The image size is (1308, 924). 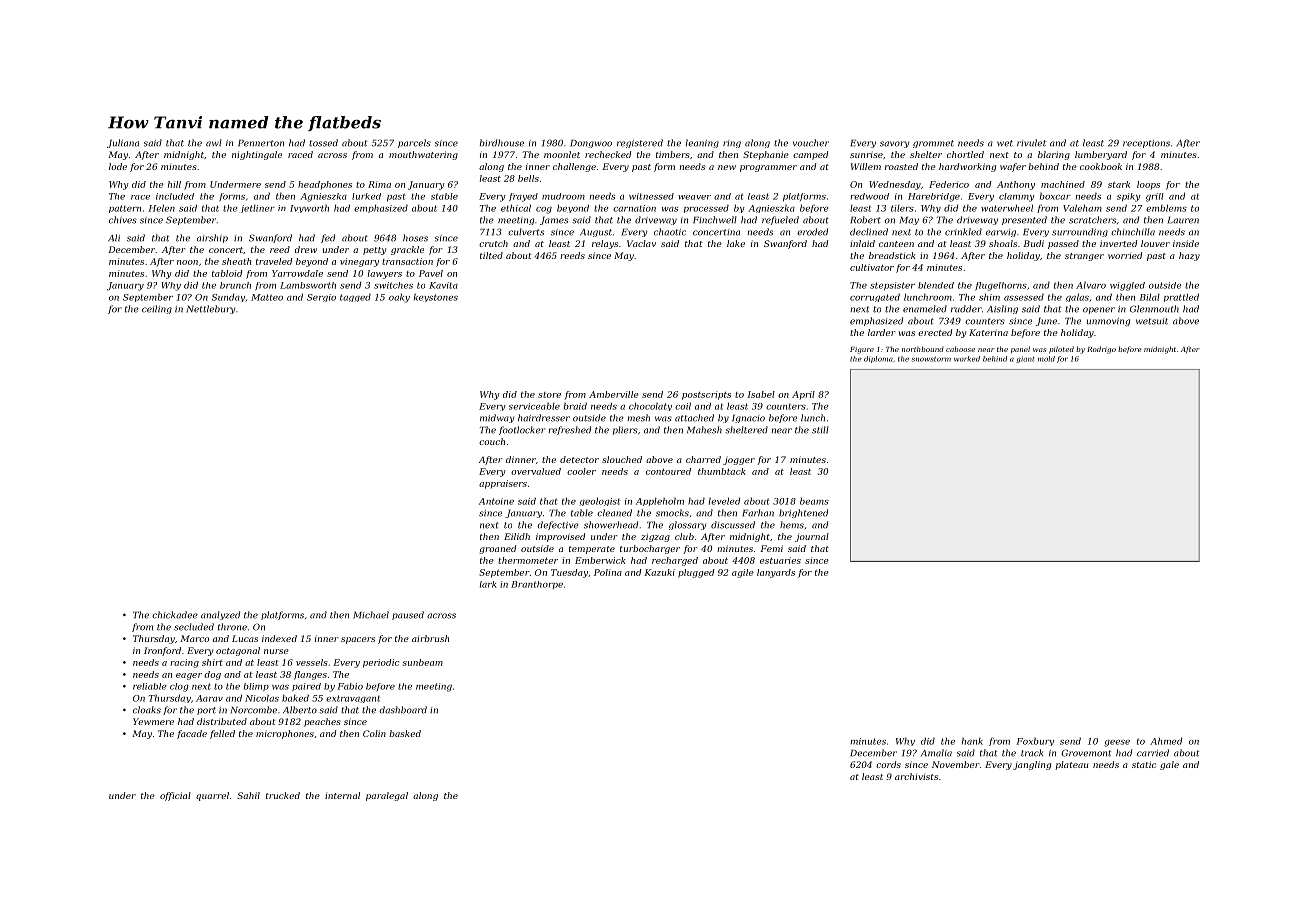 I want to click on journal, so click(x=812, y=537).
